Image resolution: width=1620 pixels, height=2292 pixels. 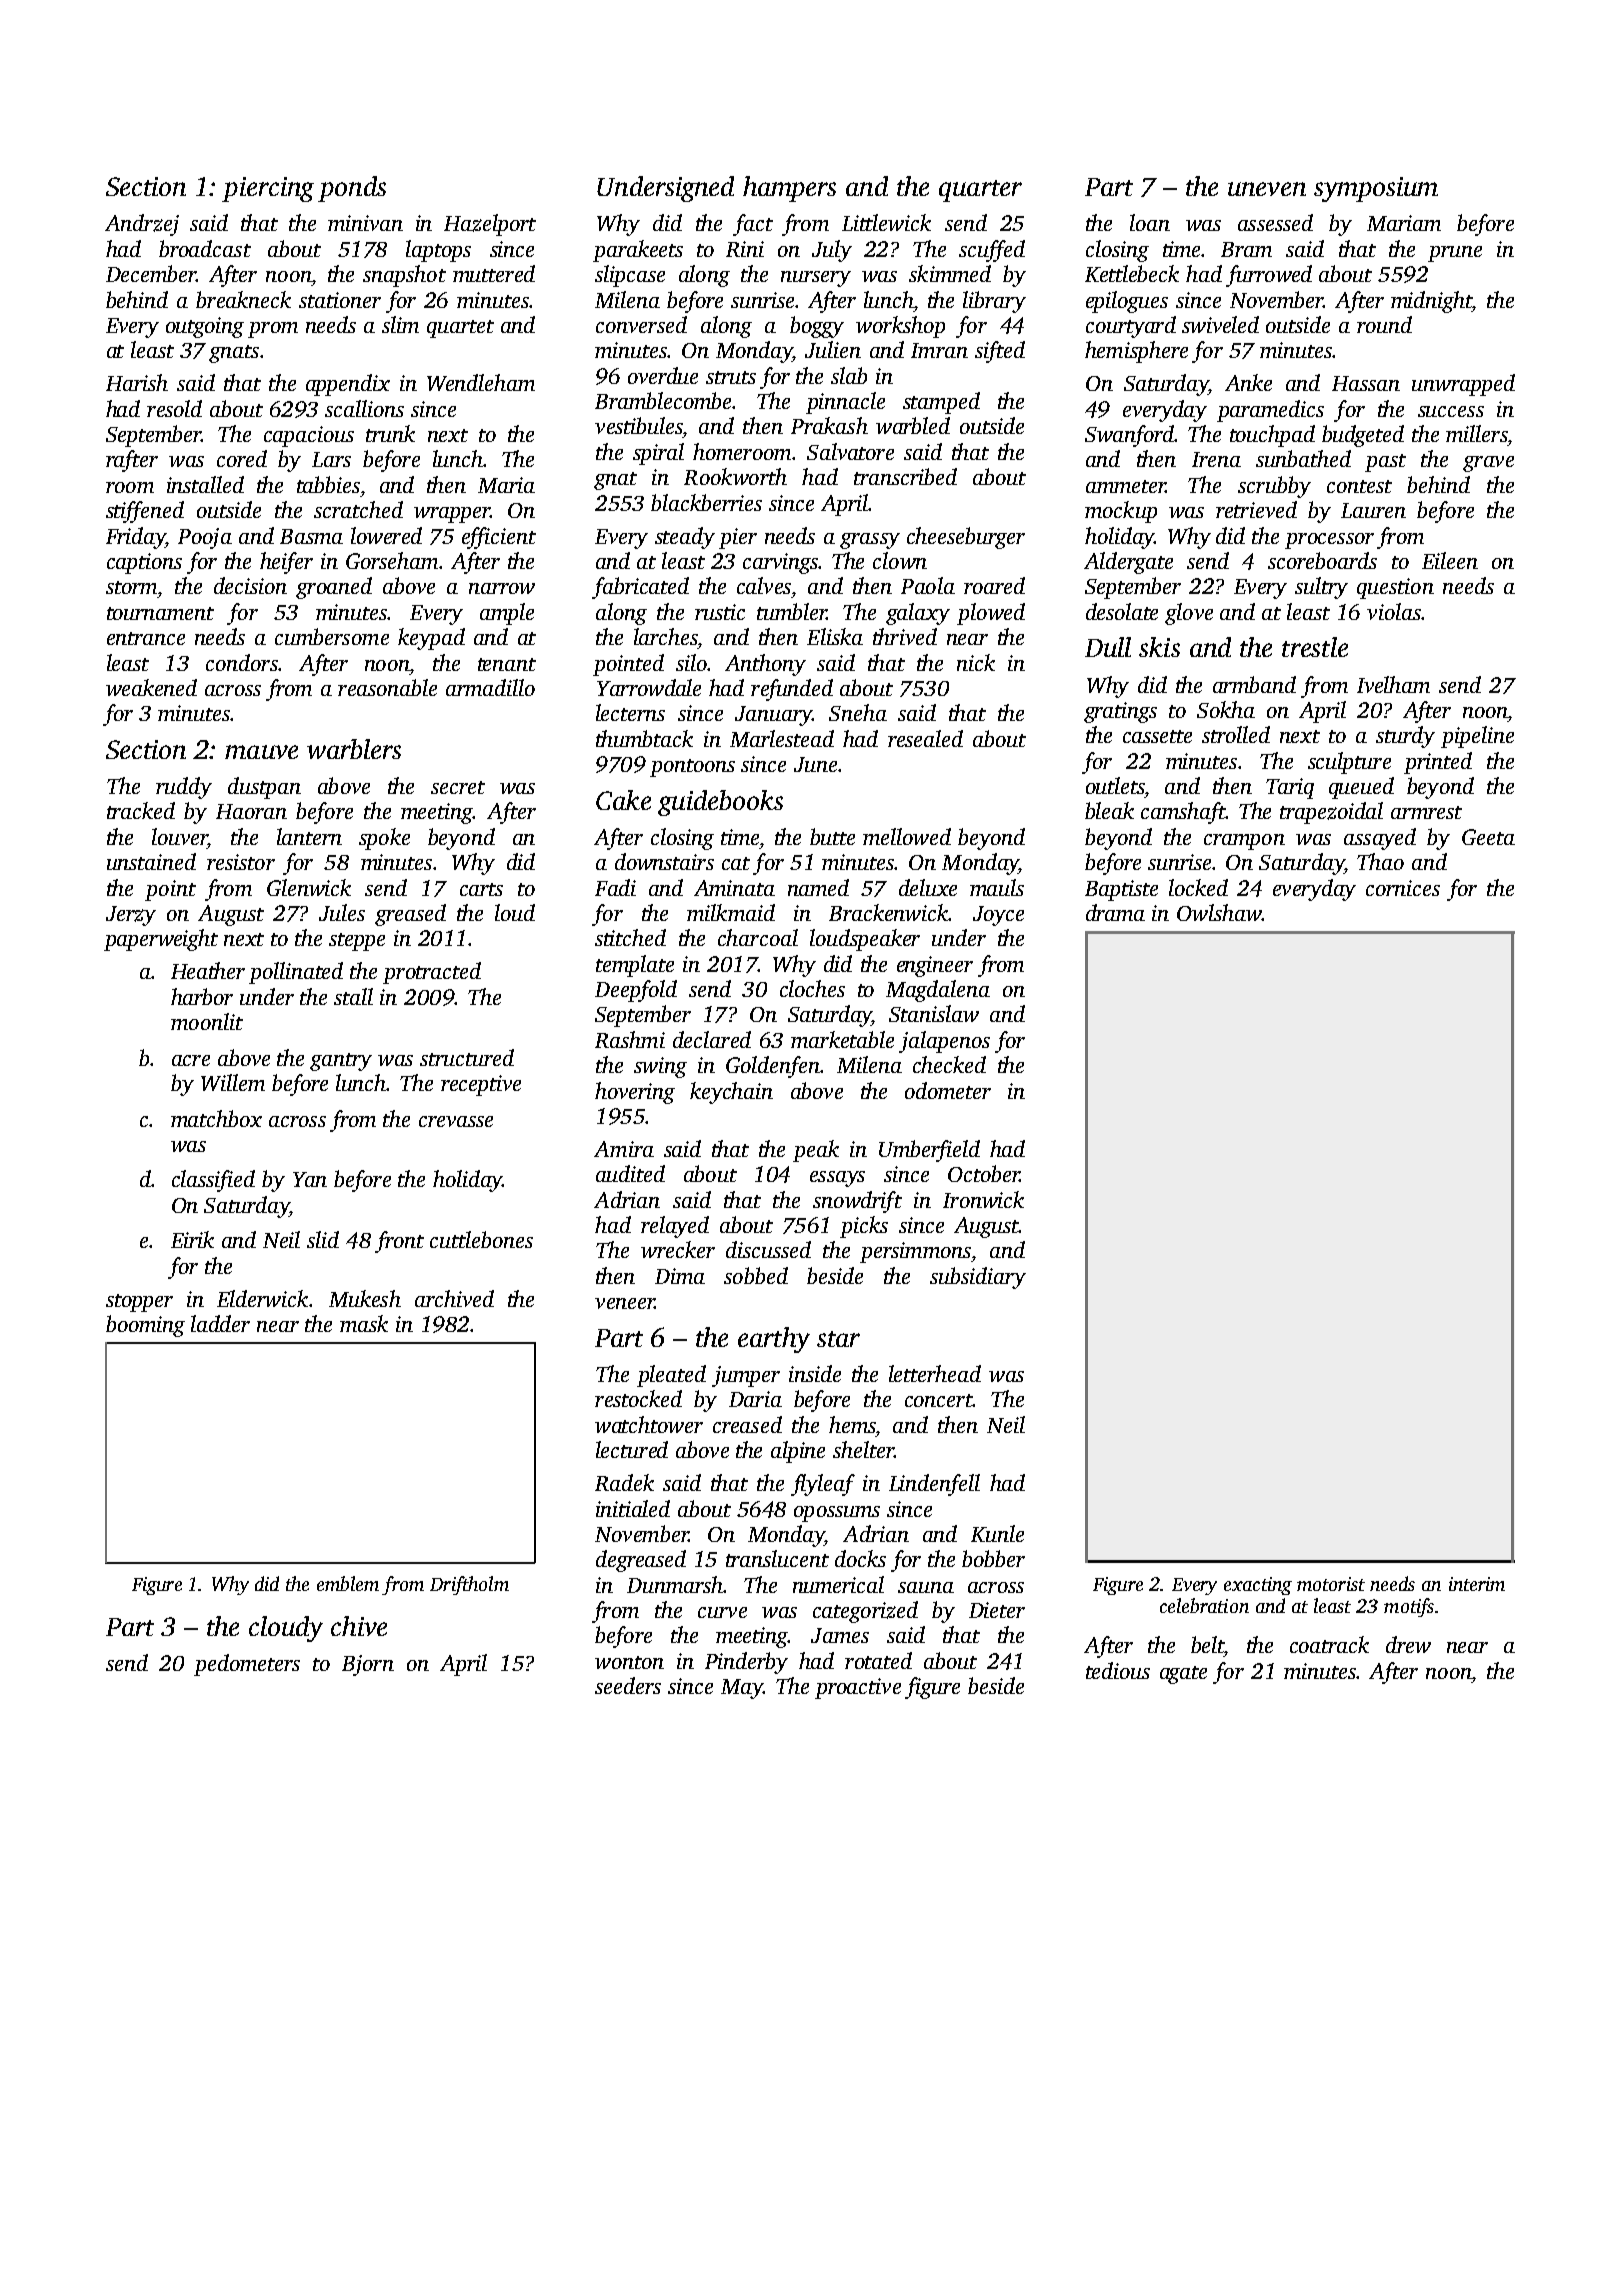 I want to click on ponds, so click(x=352, y=189).
